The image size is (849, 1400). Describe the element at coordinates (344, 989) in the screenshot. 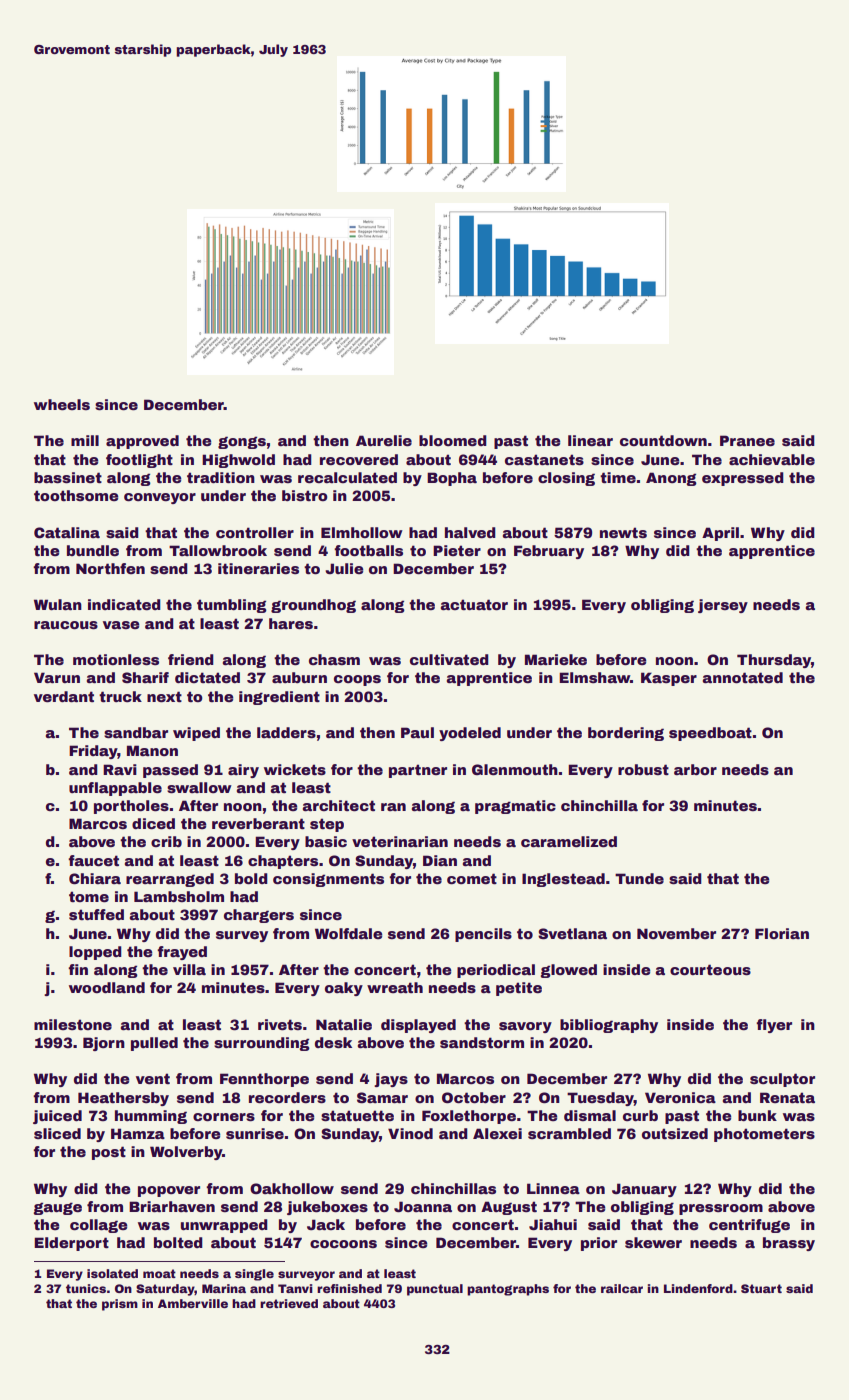

I see `oaky` at that location.
